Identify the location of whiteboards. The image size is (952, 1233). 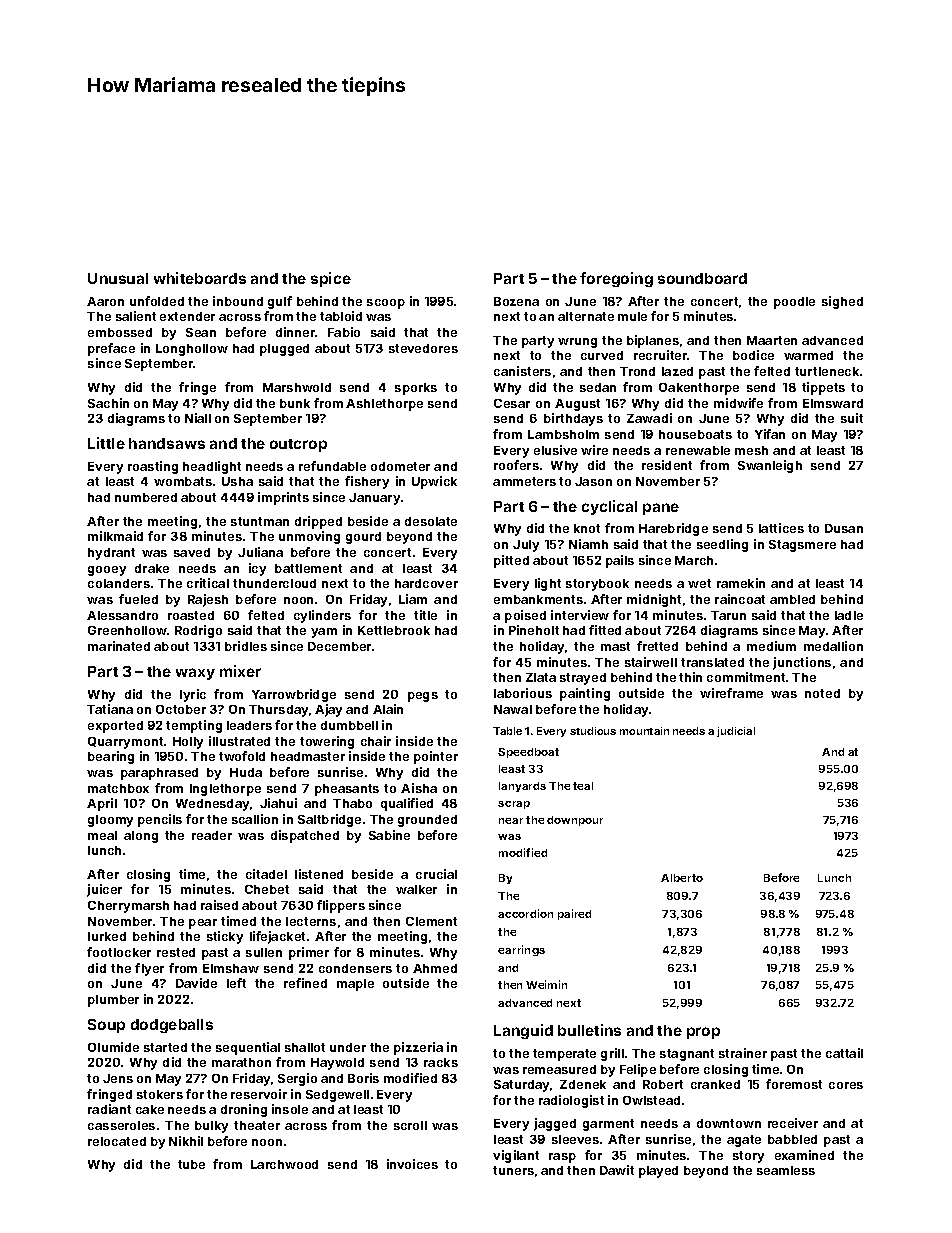
(200, 278).
